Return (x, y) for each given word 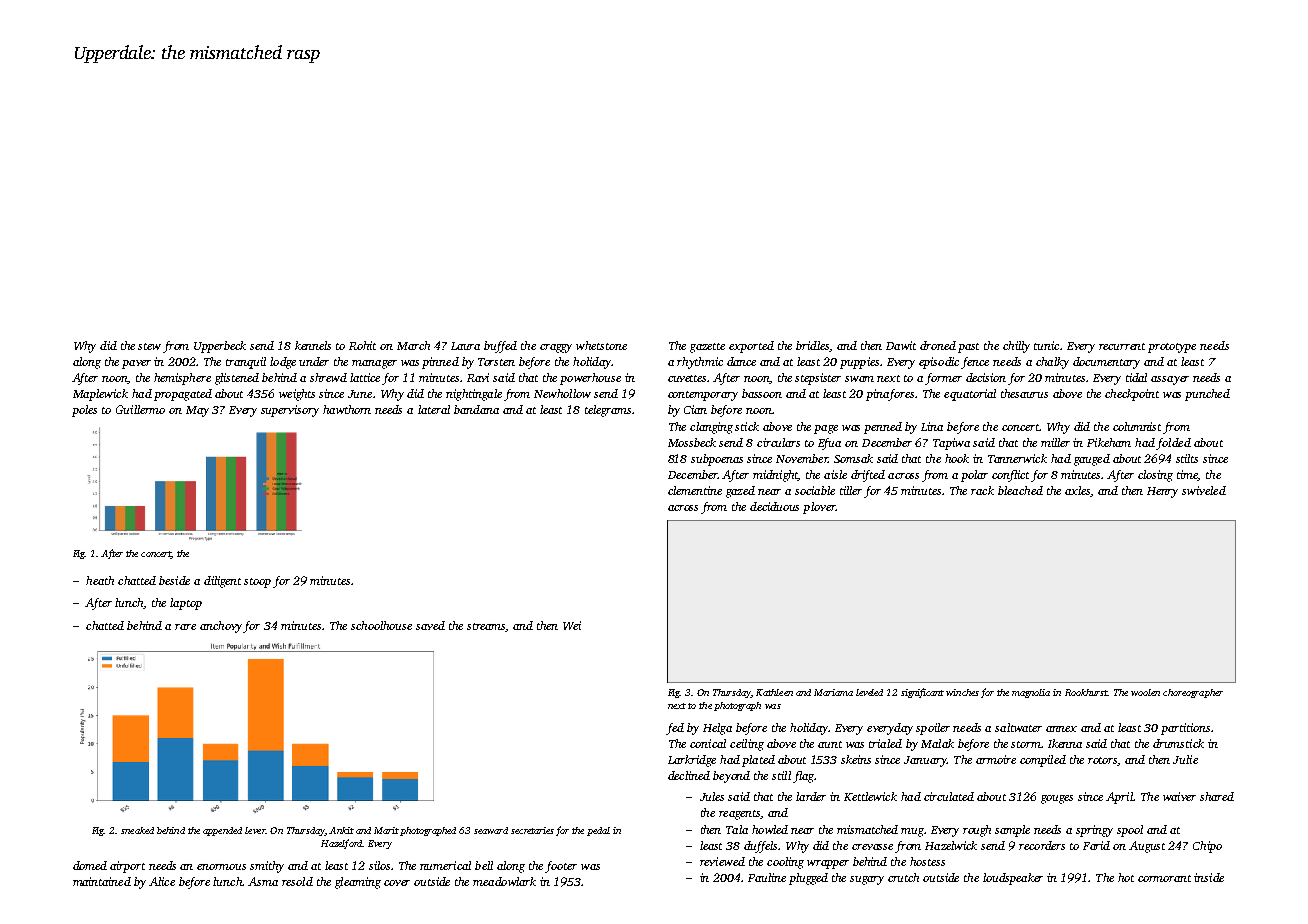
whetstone (601, 345)
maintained (102, 881)
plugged (808, 879)
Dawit (901, 345)
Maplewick (100, 395)
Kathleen (774, 692)
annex (1061, 729)
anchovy (222, 627)
